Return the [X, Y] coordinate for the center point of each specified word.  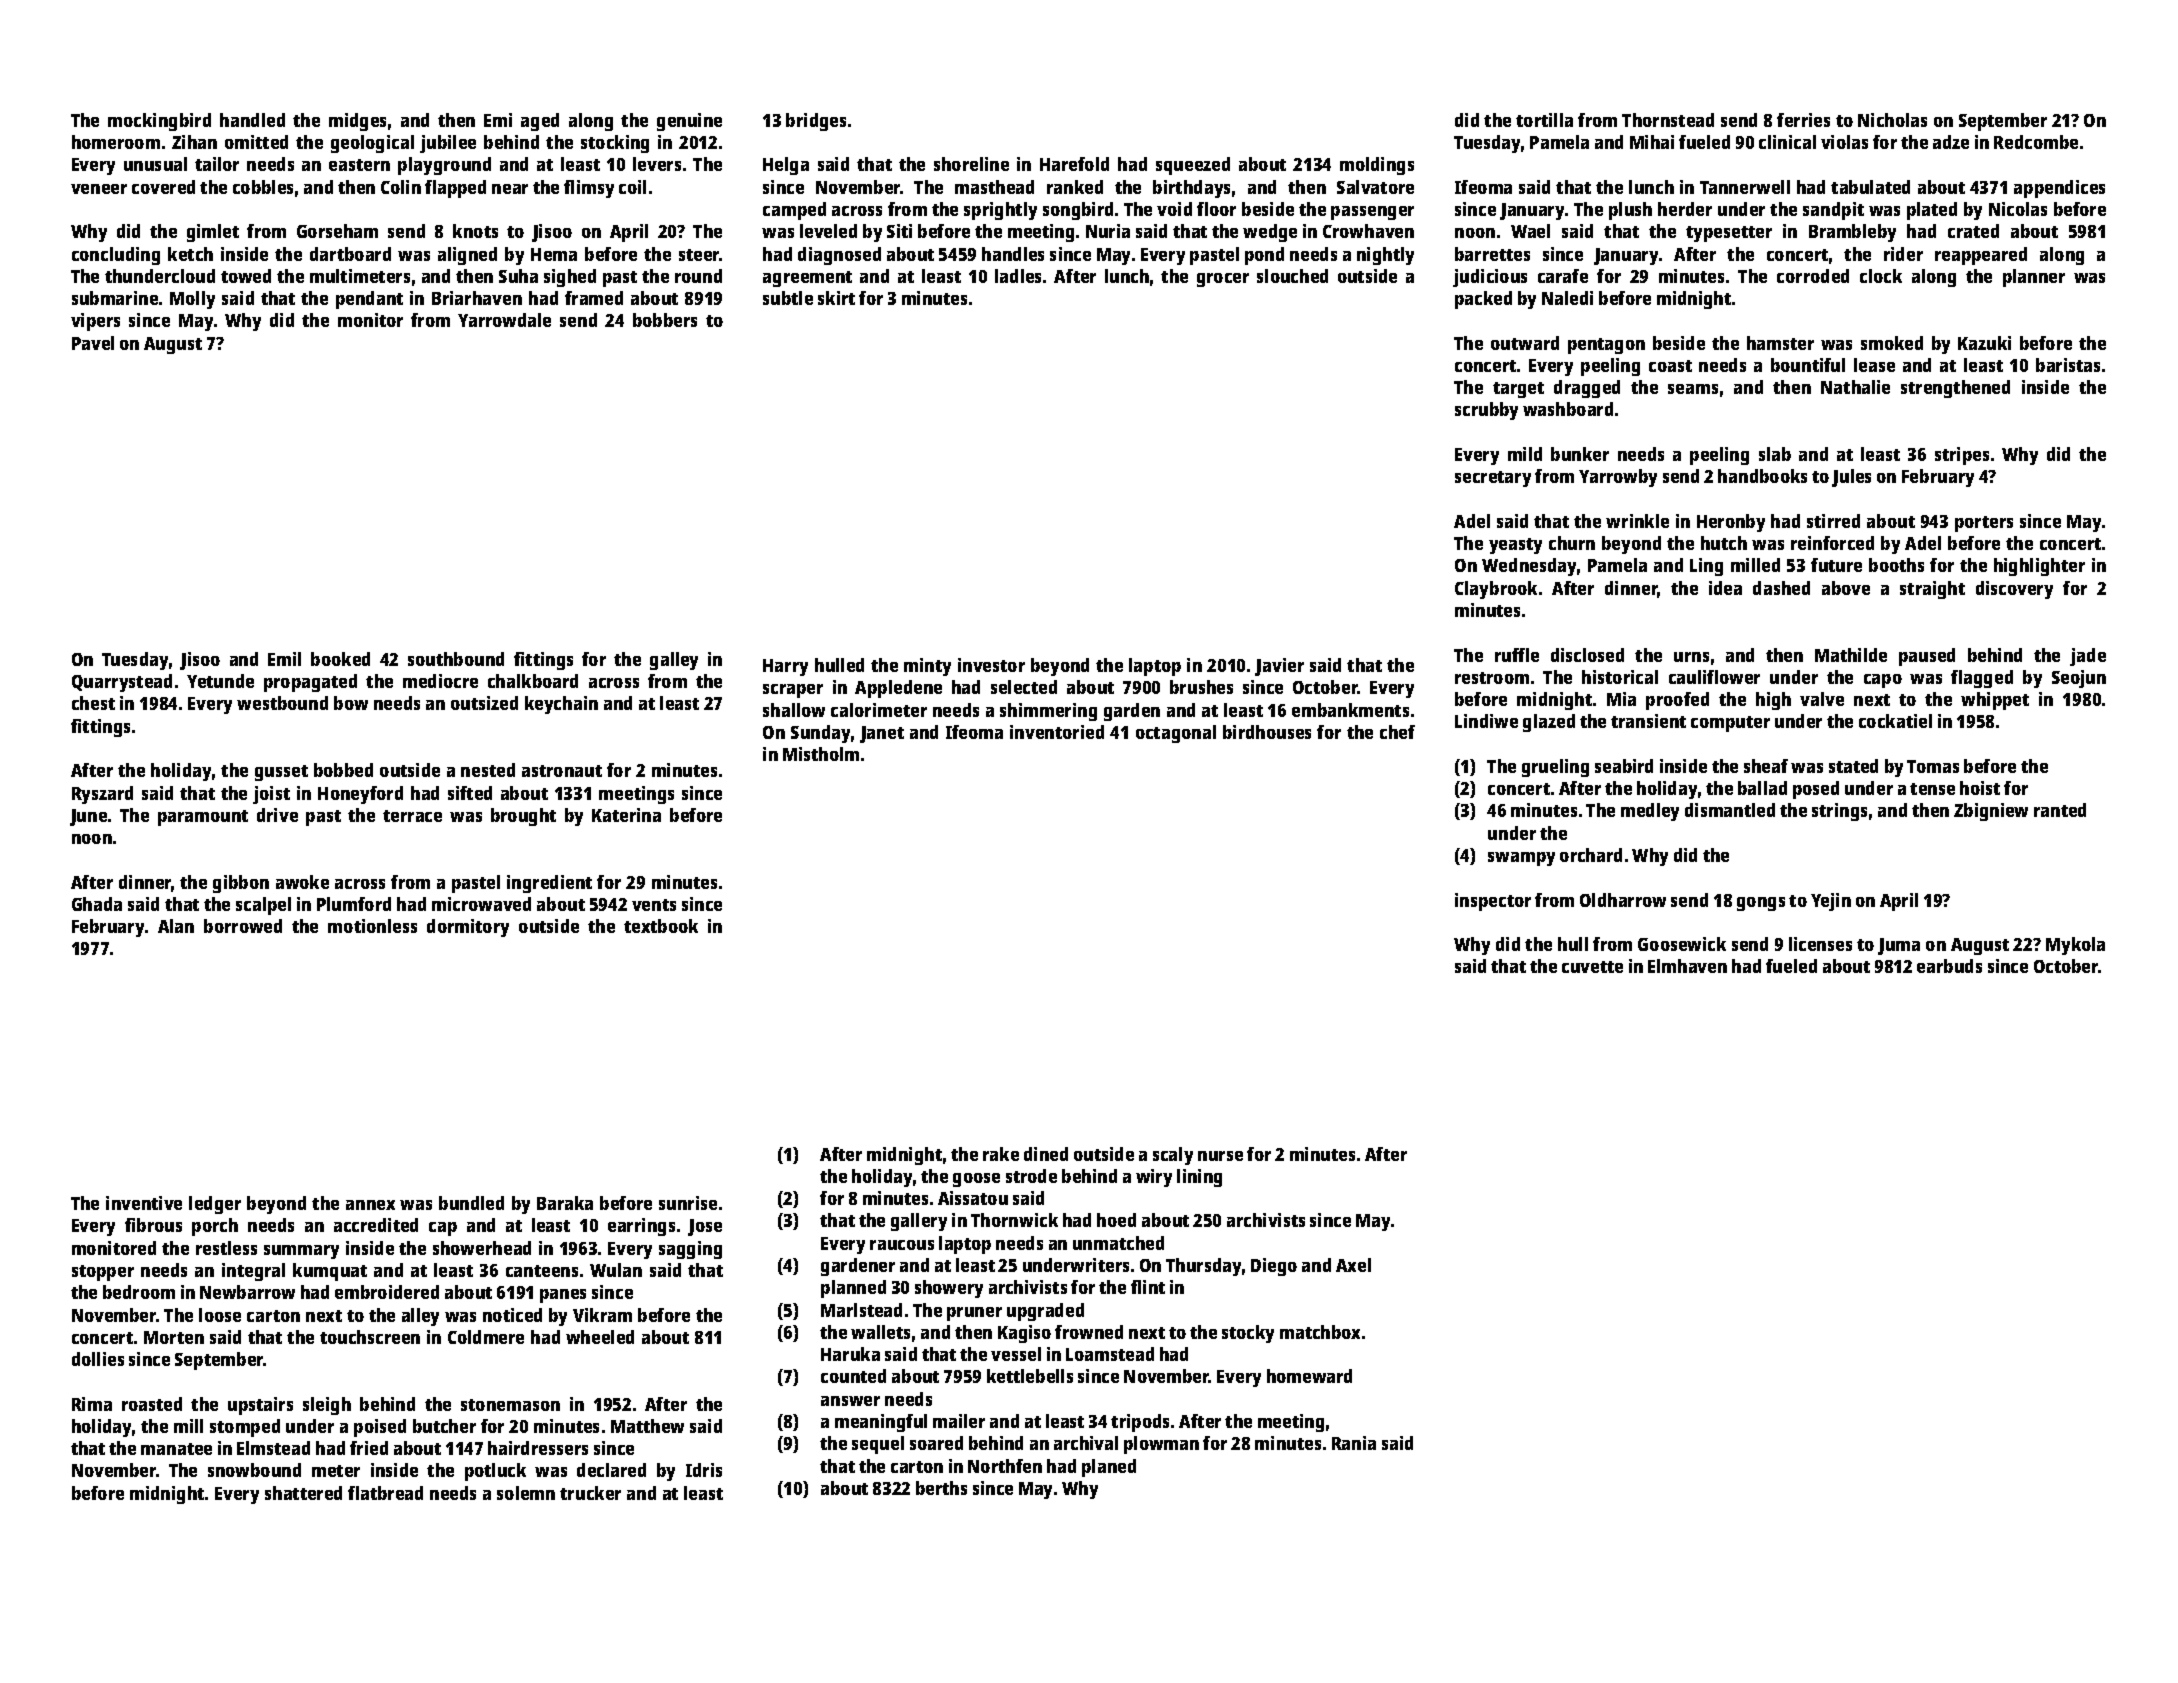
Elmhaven [1687, 966]
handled [252, 120]
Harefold [1074, 164]
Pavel [93, 343]
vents [654, 905]
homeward [1309, 1376]
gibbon [241, 884]
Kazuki [1984, 343]
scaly [1173, 1156]
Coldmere [486, 1337]
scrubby [1486, 411]
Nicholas [1892, 120]
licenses [1820, 944]
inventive [144, 1203]
